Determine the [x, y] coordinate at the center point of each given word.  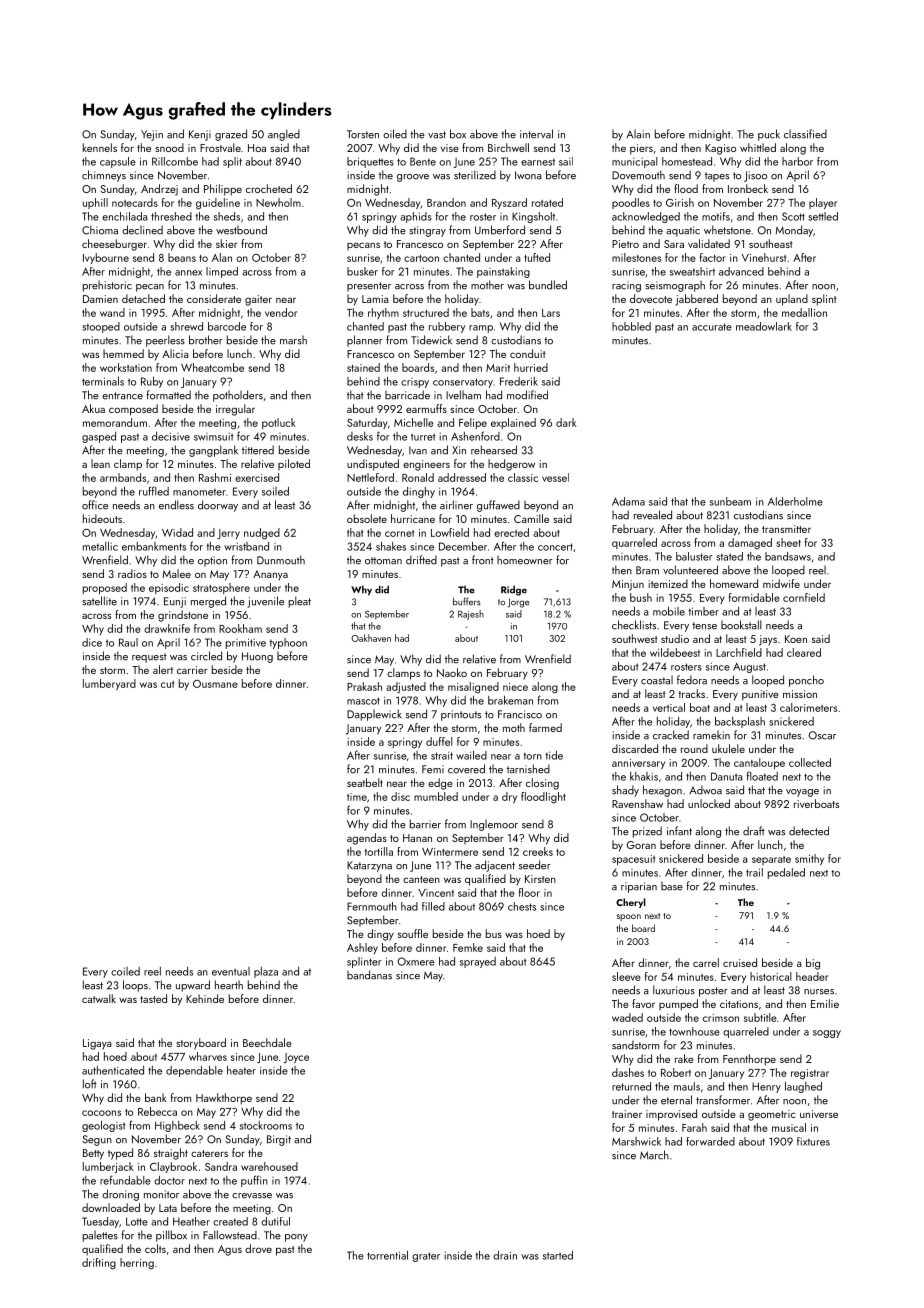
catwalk [99, 998]
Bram [647, 570]
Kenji [200, 135]
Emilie [825, 1003]
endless [176, 505]
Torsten [363, 134]
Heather [191, 1221]
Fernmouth [372, 906]
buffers [466, 601]
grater [426, 1257]
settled [823, 216]
